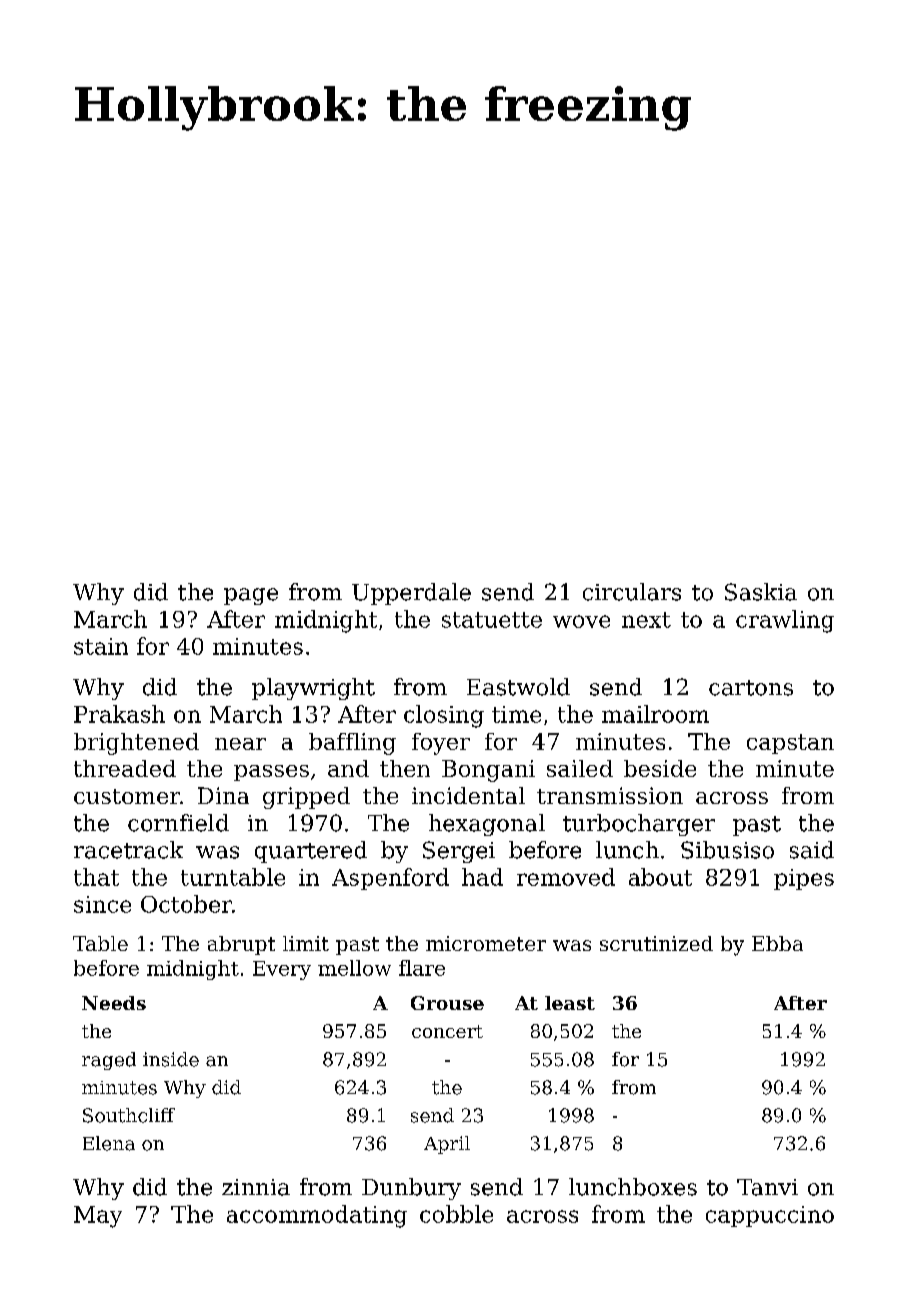 Image resolution: width=908 pixels, height=1316 pixels. What do you see at coordinates (812, 850) in the screenshot?
I see `said` at bounding box center [812, 850].
